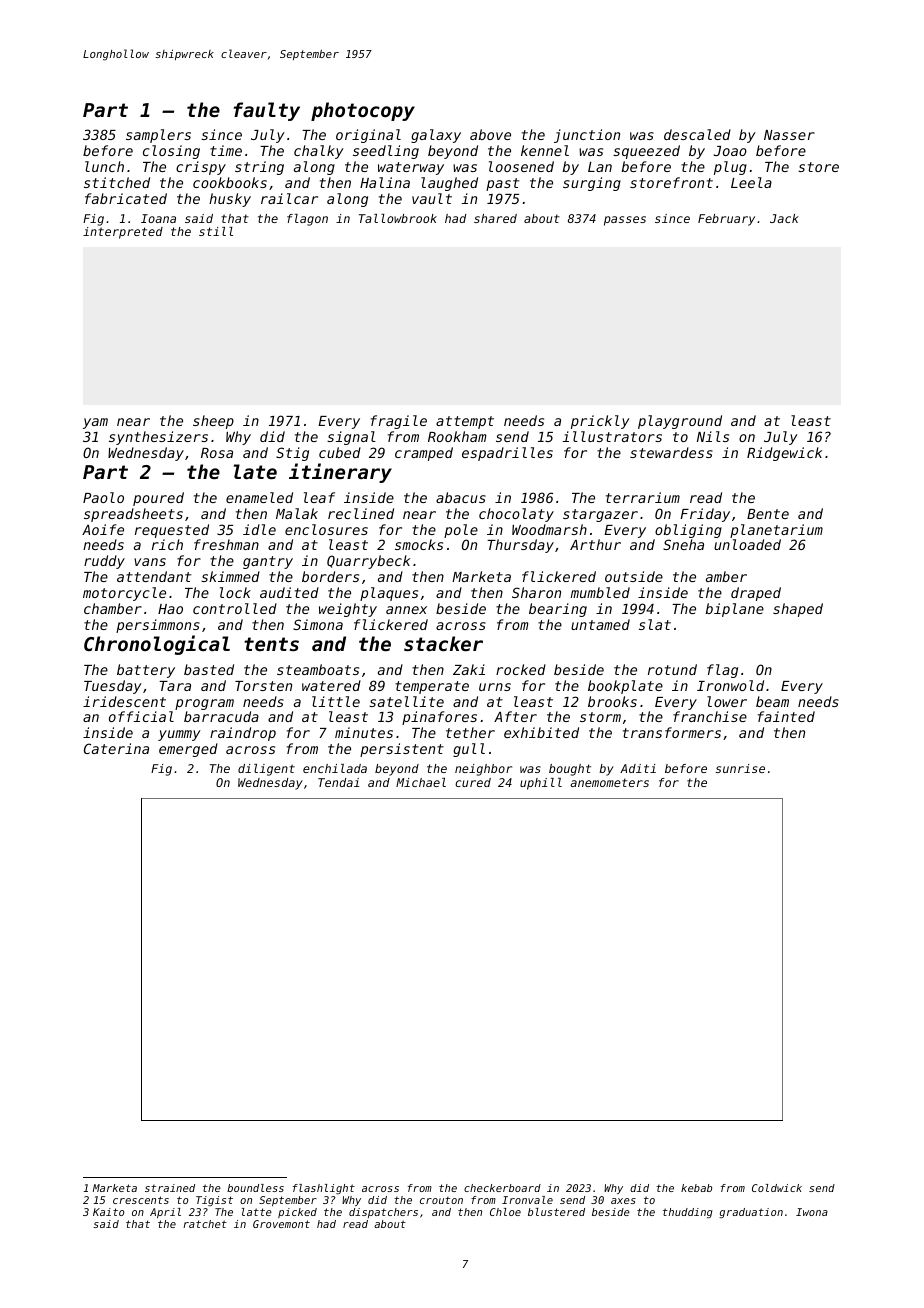 Image resolution: width=924 pixels, height=1308 pixels. I want to click on raindrop, so click(243, 734).
